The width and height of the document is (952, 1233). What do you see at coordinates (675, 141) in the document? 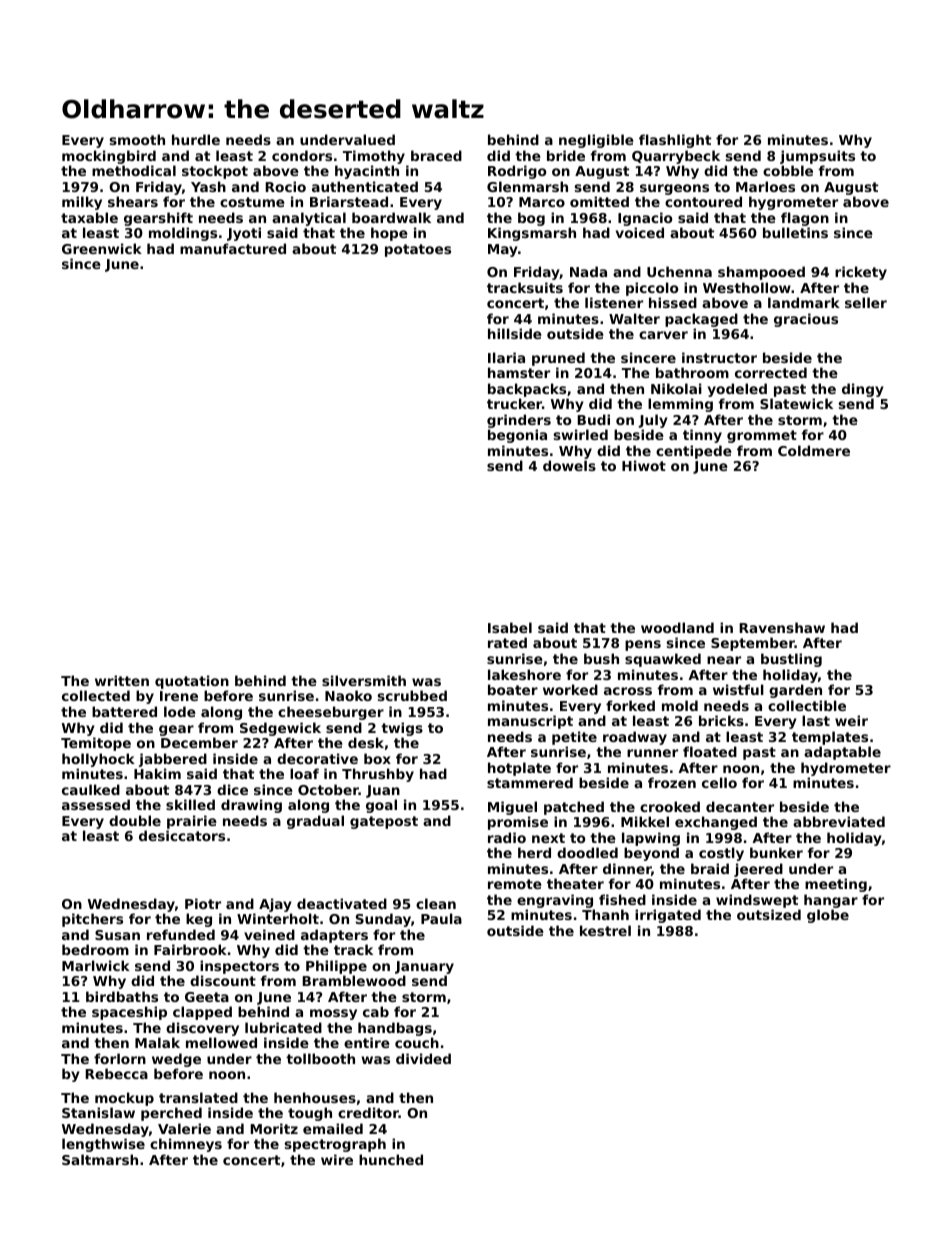
I see `flashlight` at bounding box center [675, 141].
